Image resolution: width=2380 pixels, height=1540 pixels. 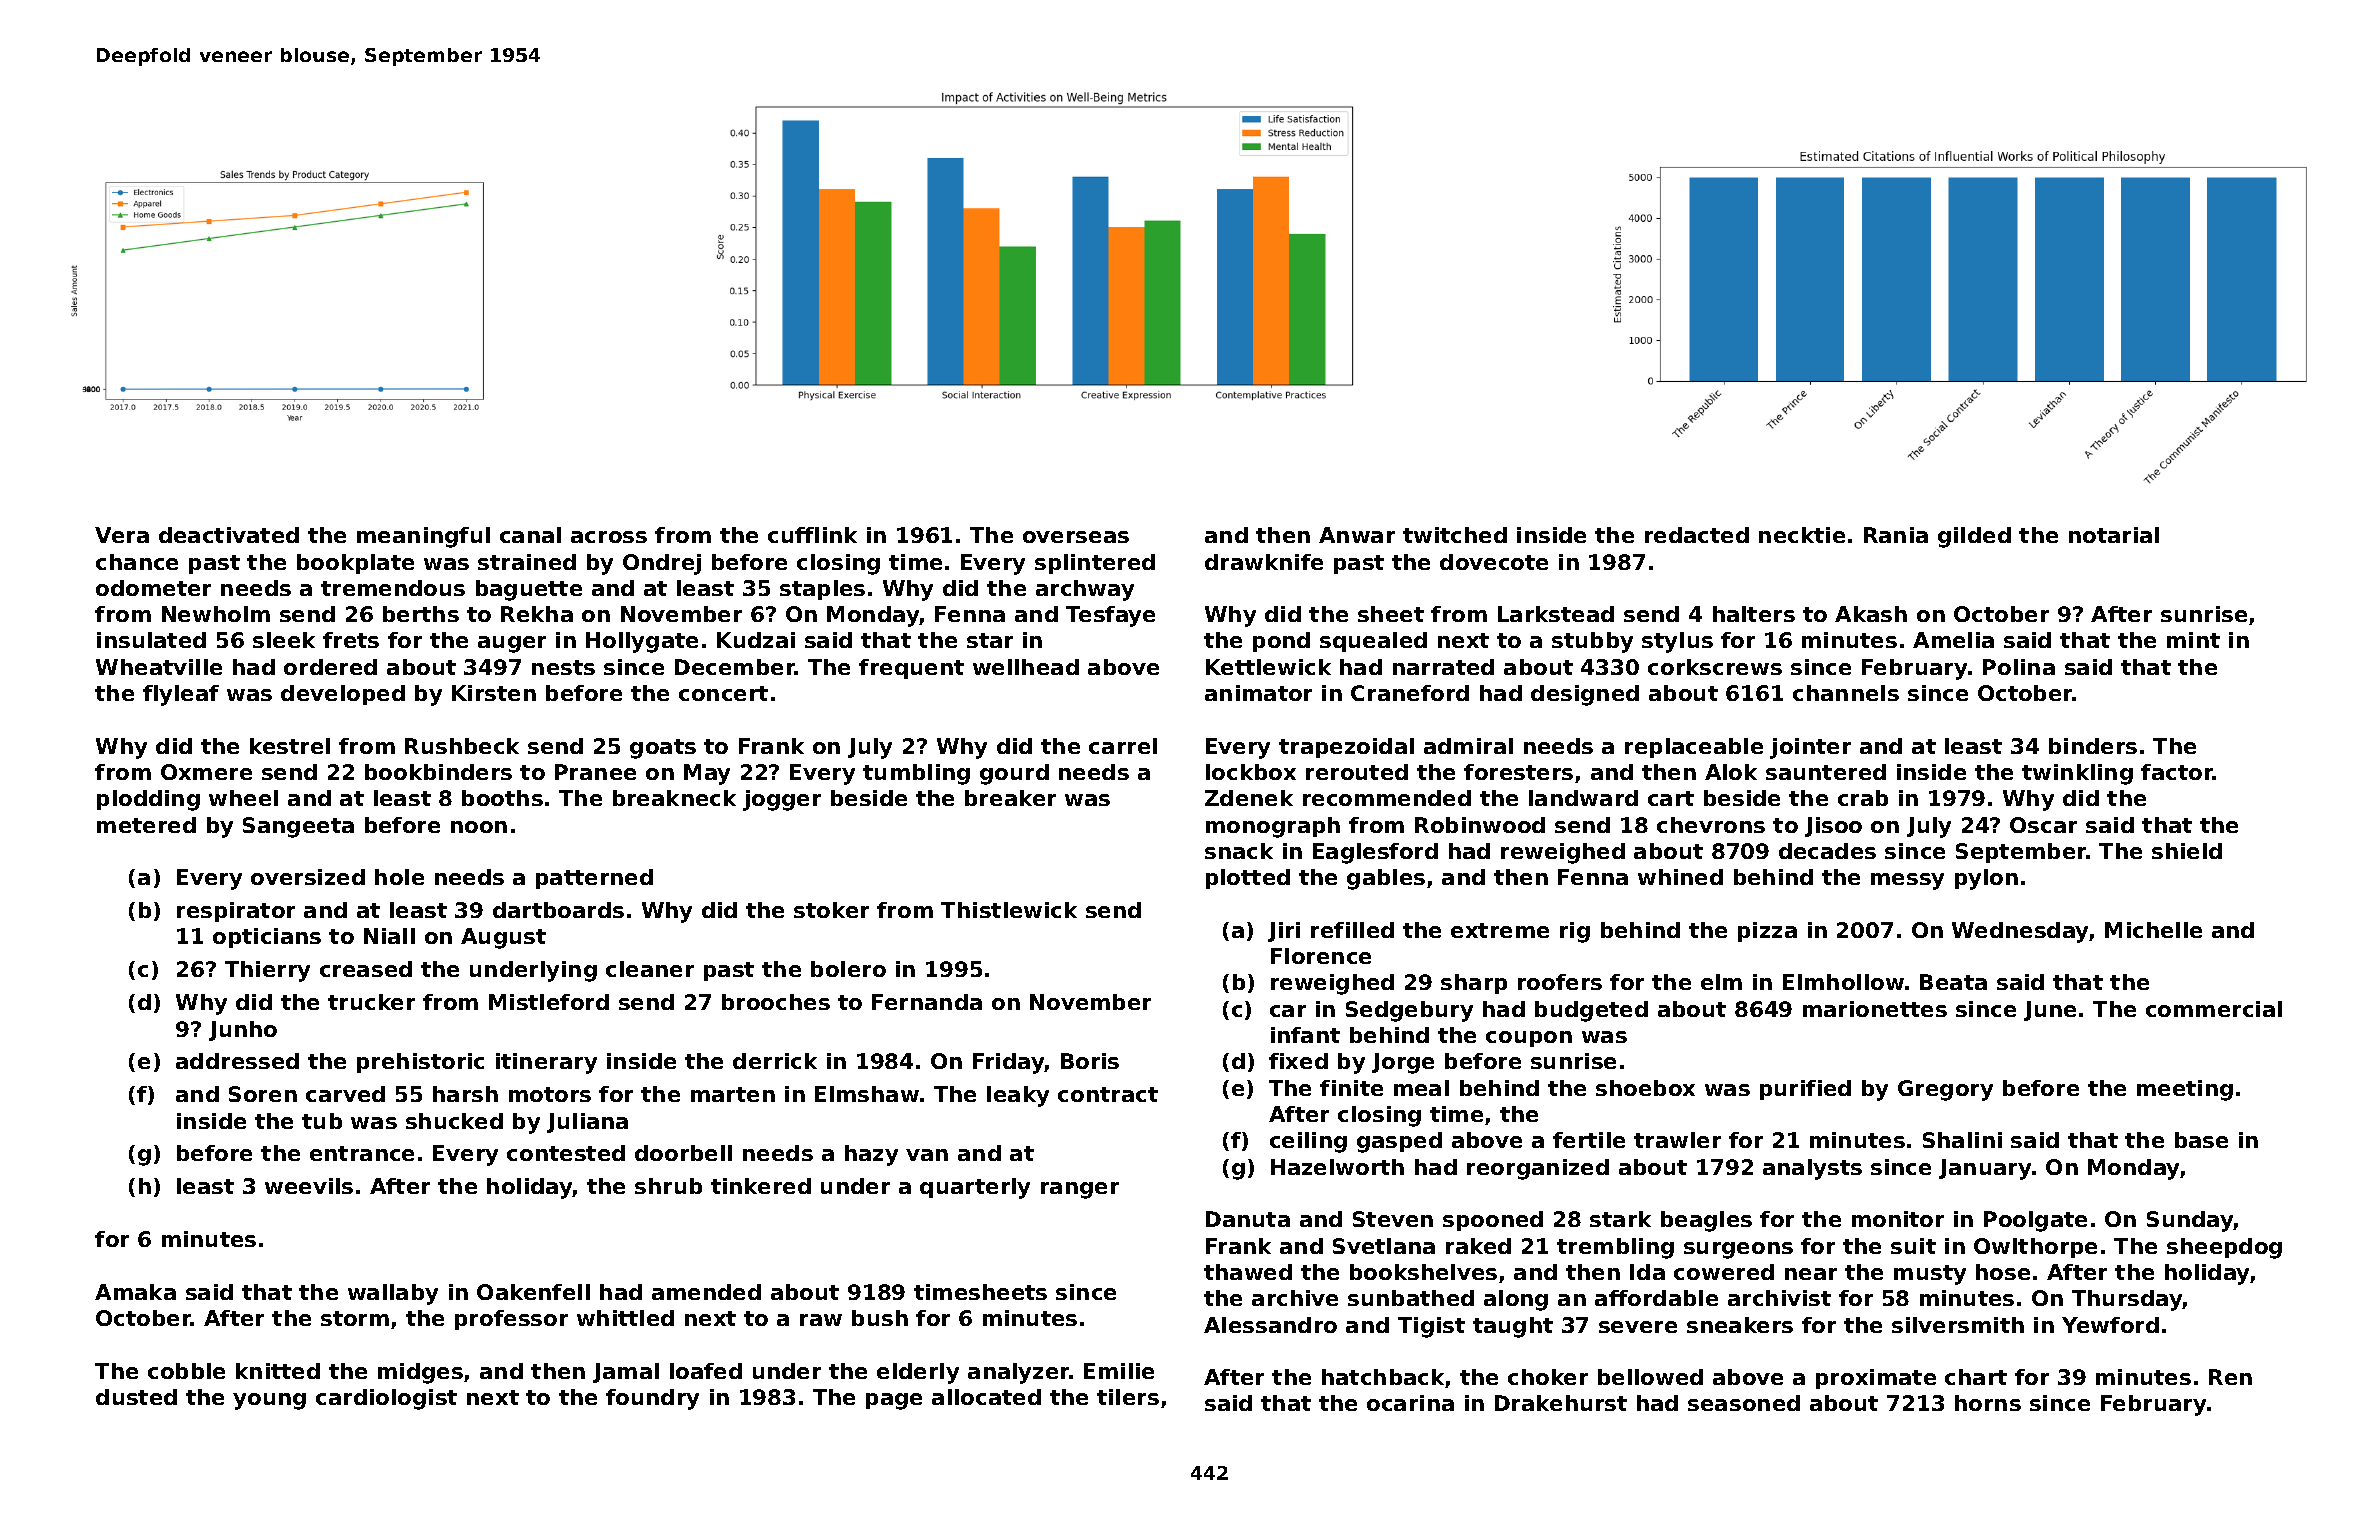 I want to click on mint, so click(x=2193, y=640).
